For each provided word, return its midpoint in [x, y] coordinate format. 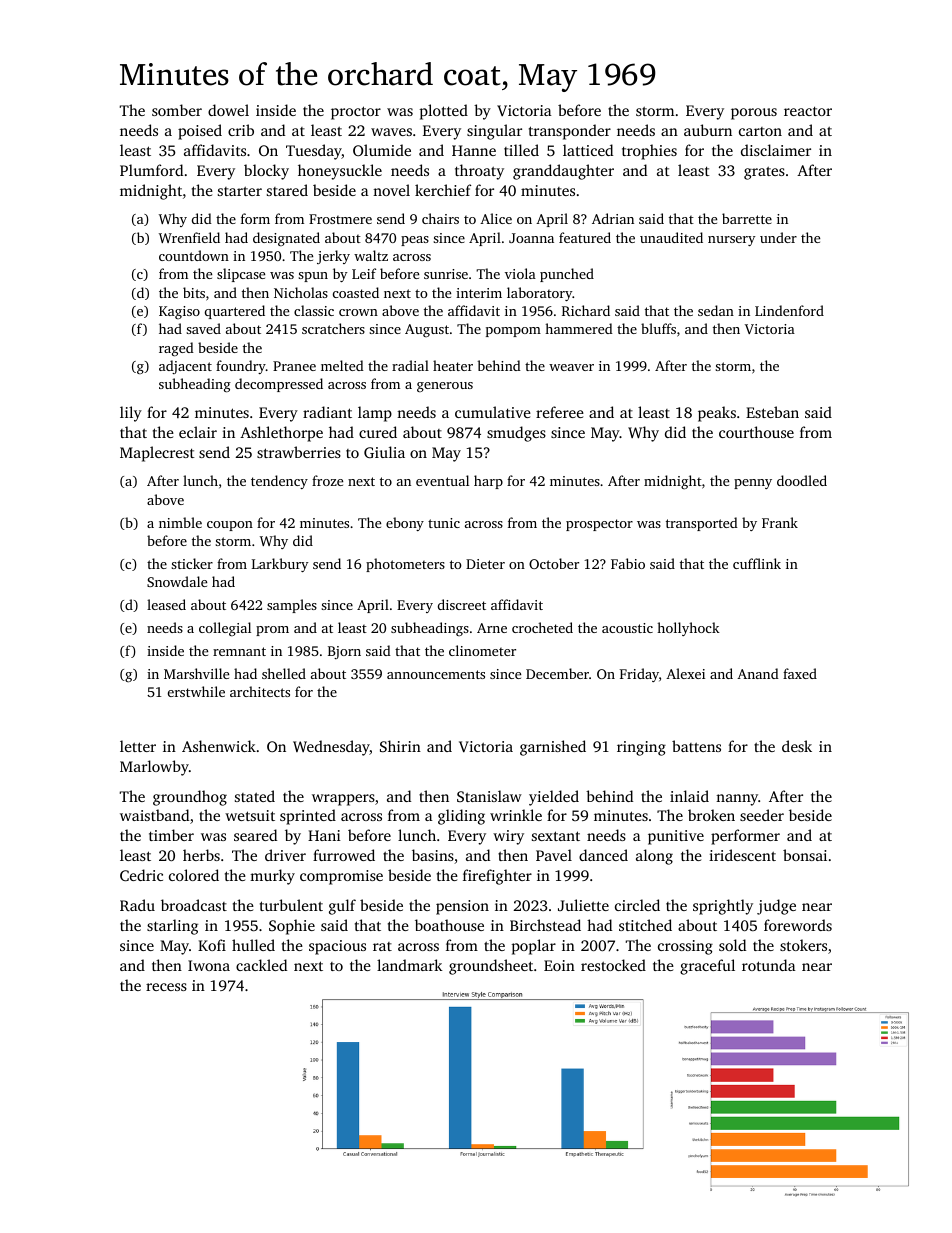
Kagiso [179, 312]
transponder [570, 132]
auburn [708, 130]
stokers [803, 945]
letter [138, 746]
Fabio [628, 563]
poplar [534, 947]
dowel [228, 110]
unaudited [671, 237]
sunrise [446, 274]
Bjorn [344, 652]
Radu [137, 905]
